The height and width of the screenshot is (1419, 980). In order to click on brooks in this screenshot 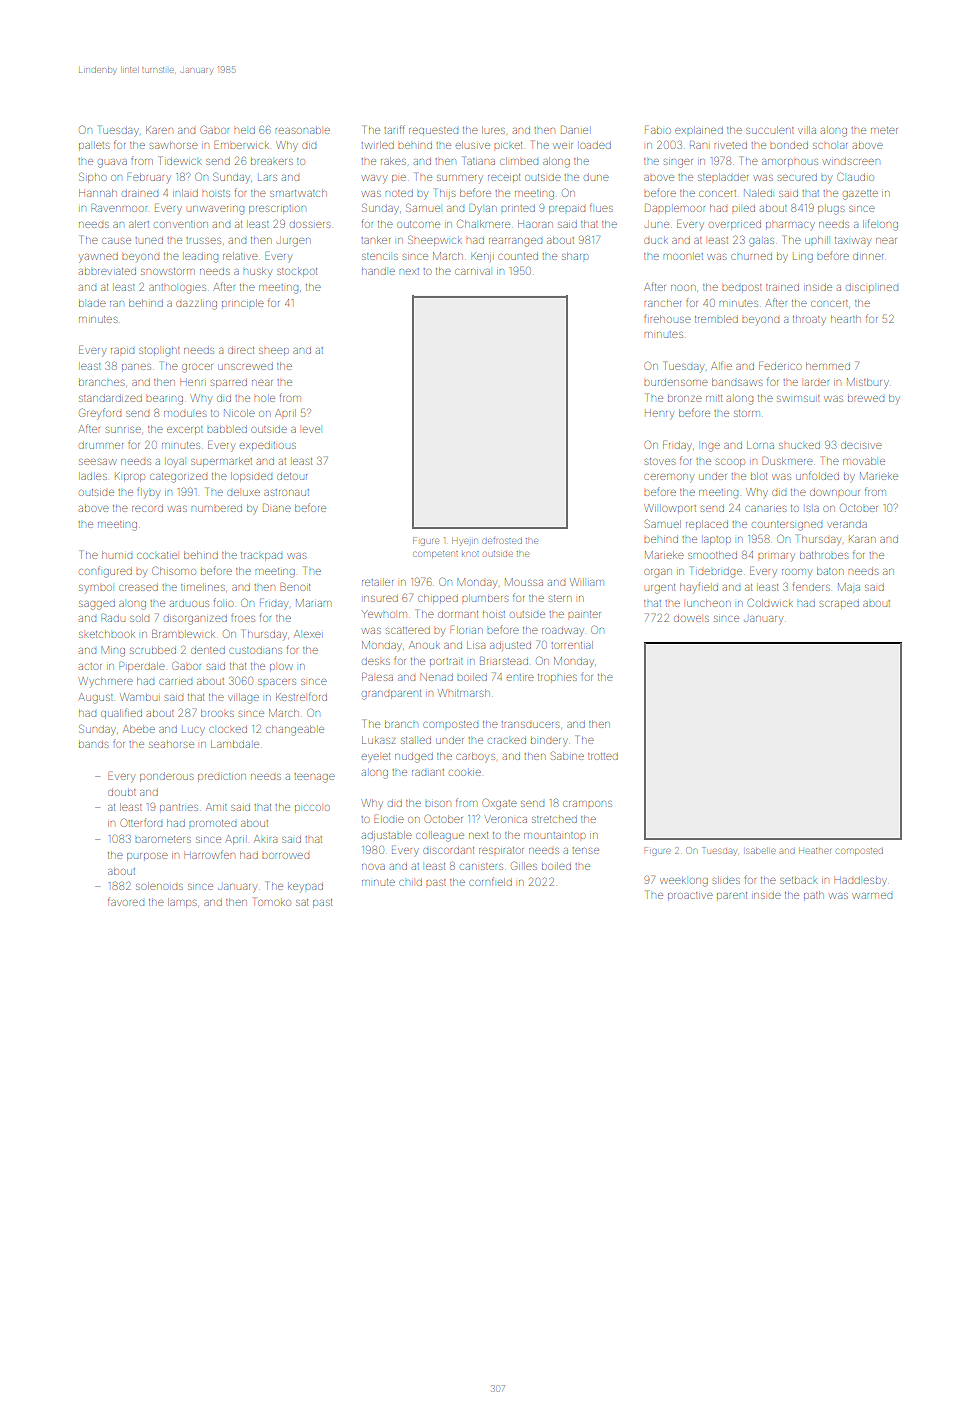, I will do `click(217, 713)`.
